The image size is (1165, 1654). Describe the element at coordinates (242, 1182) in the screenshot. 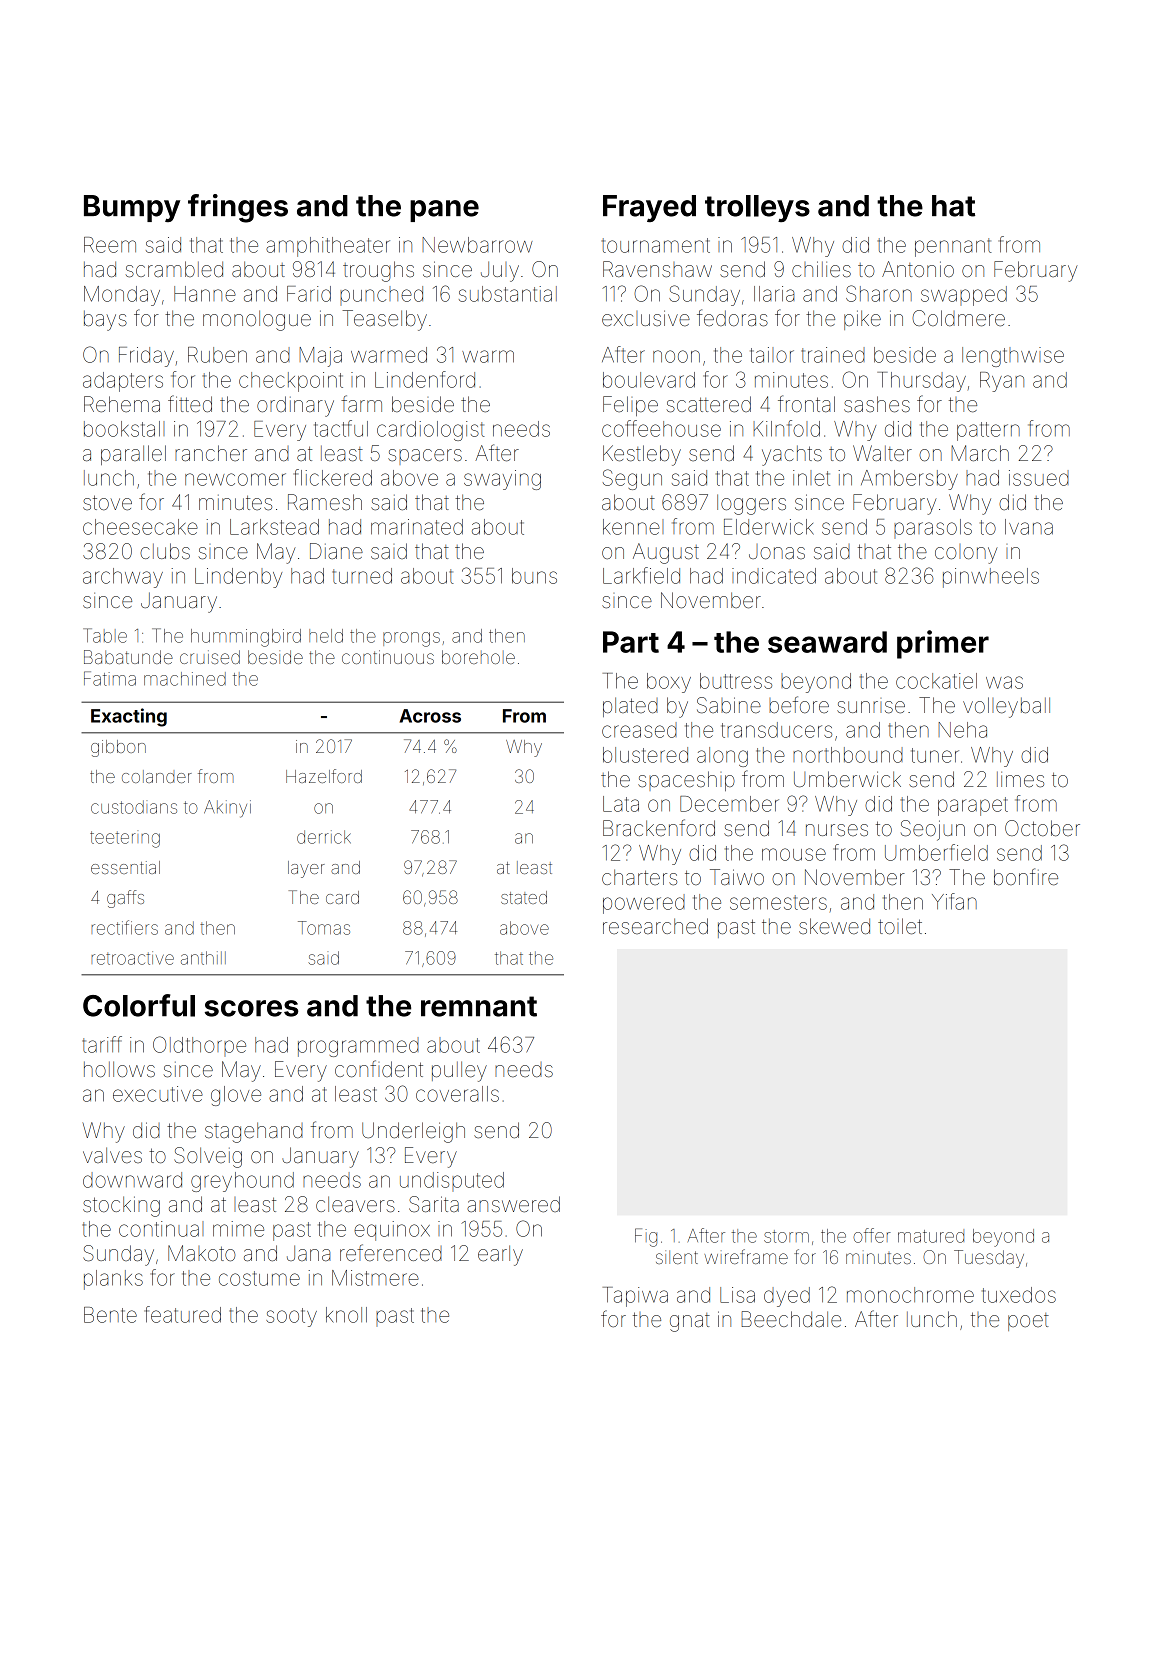

I see `greyhound` at that location.
